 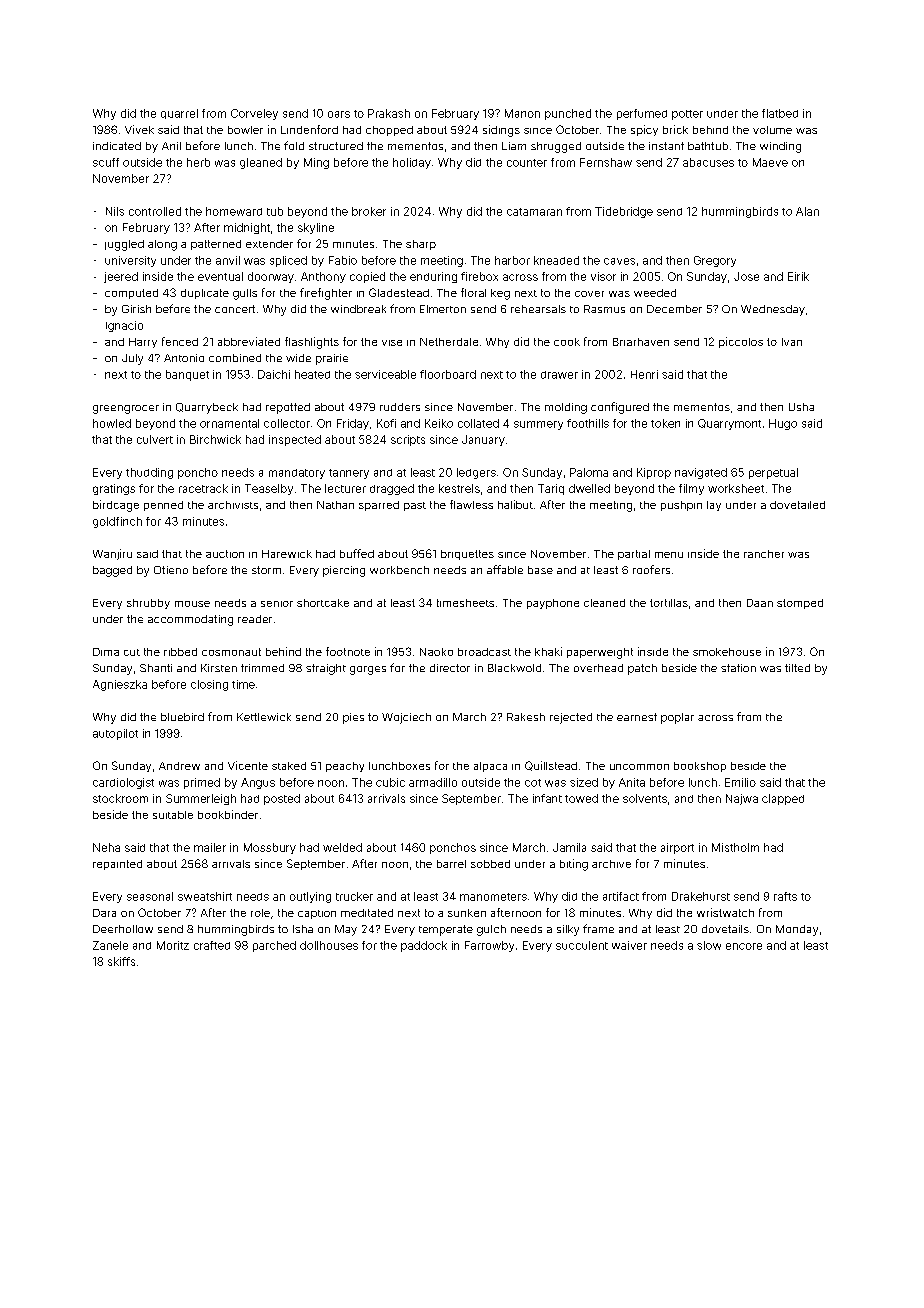 I want to click on Neha, so click(x=106, y=847).
